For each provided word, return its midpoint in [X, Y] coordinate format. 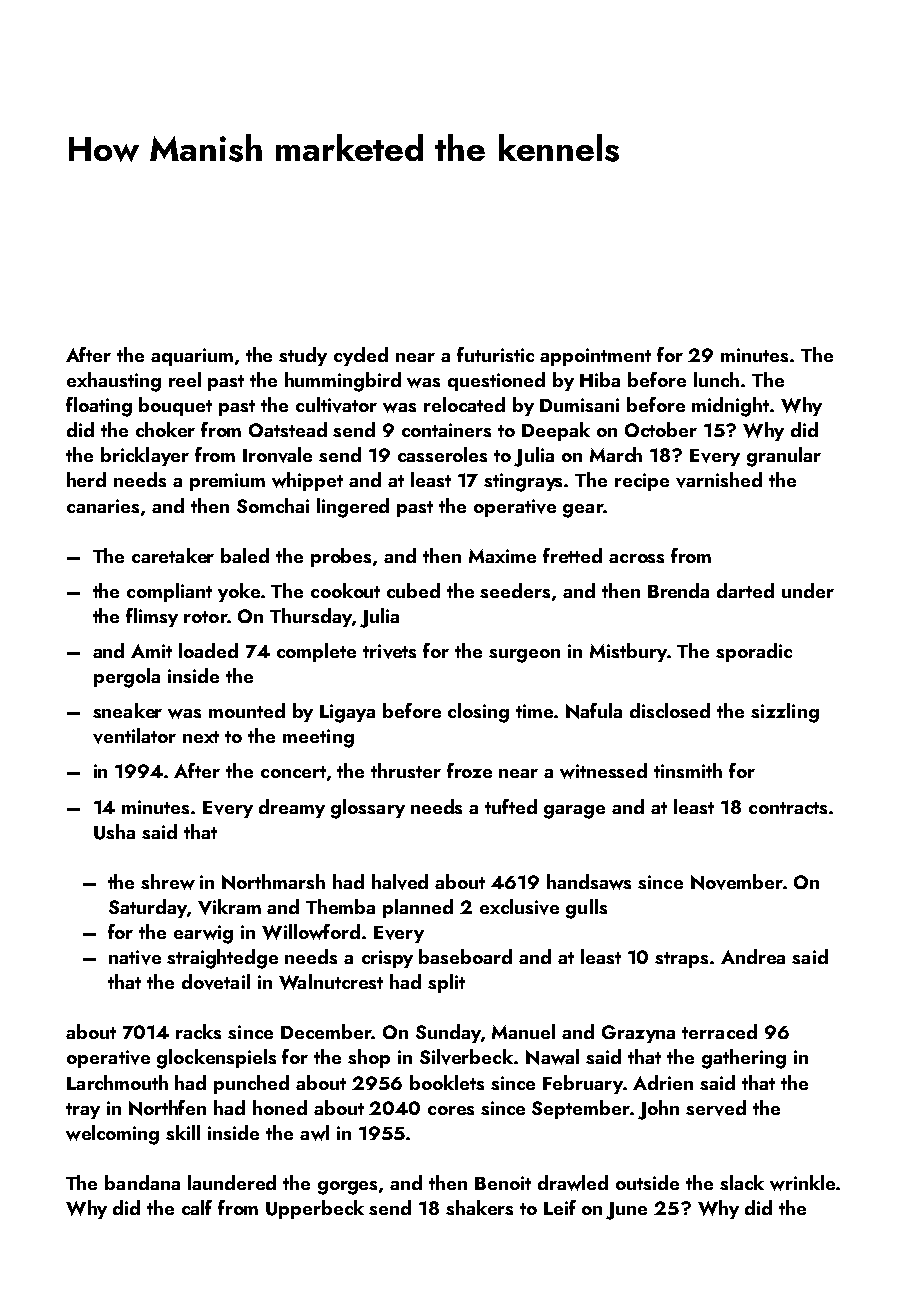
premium [227, 482]
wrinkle [802, 1183]
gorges [347, 1188]
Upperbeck [315, 1209]
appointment [595, 357]
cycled [361, 356]
